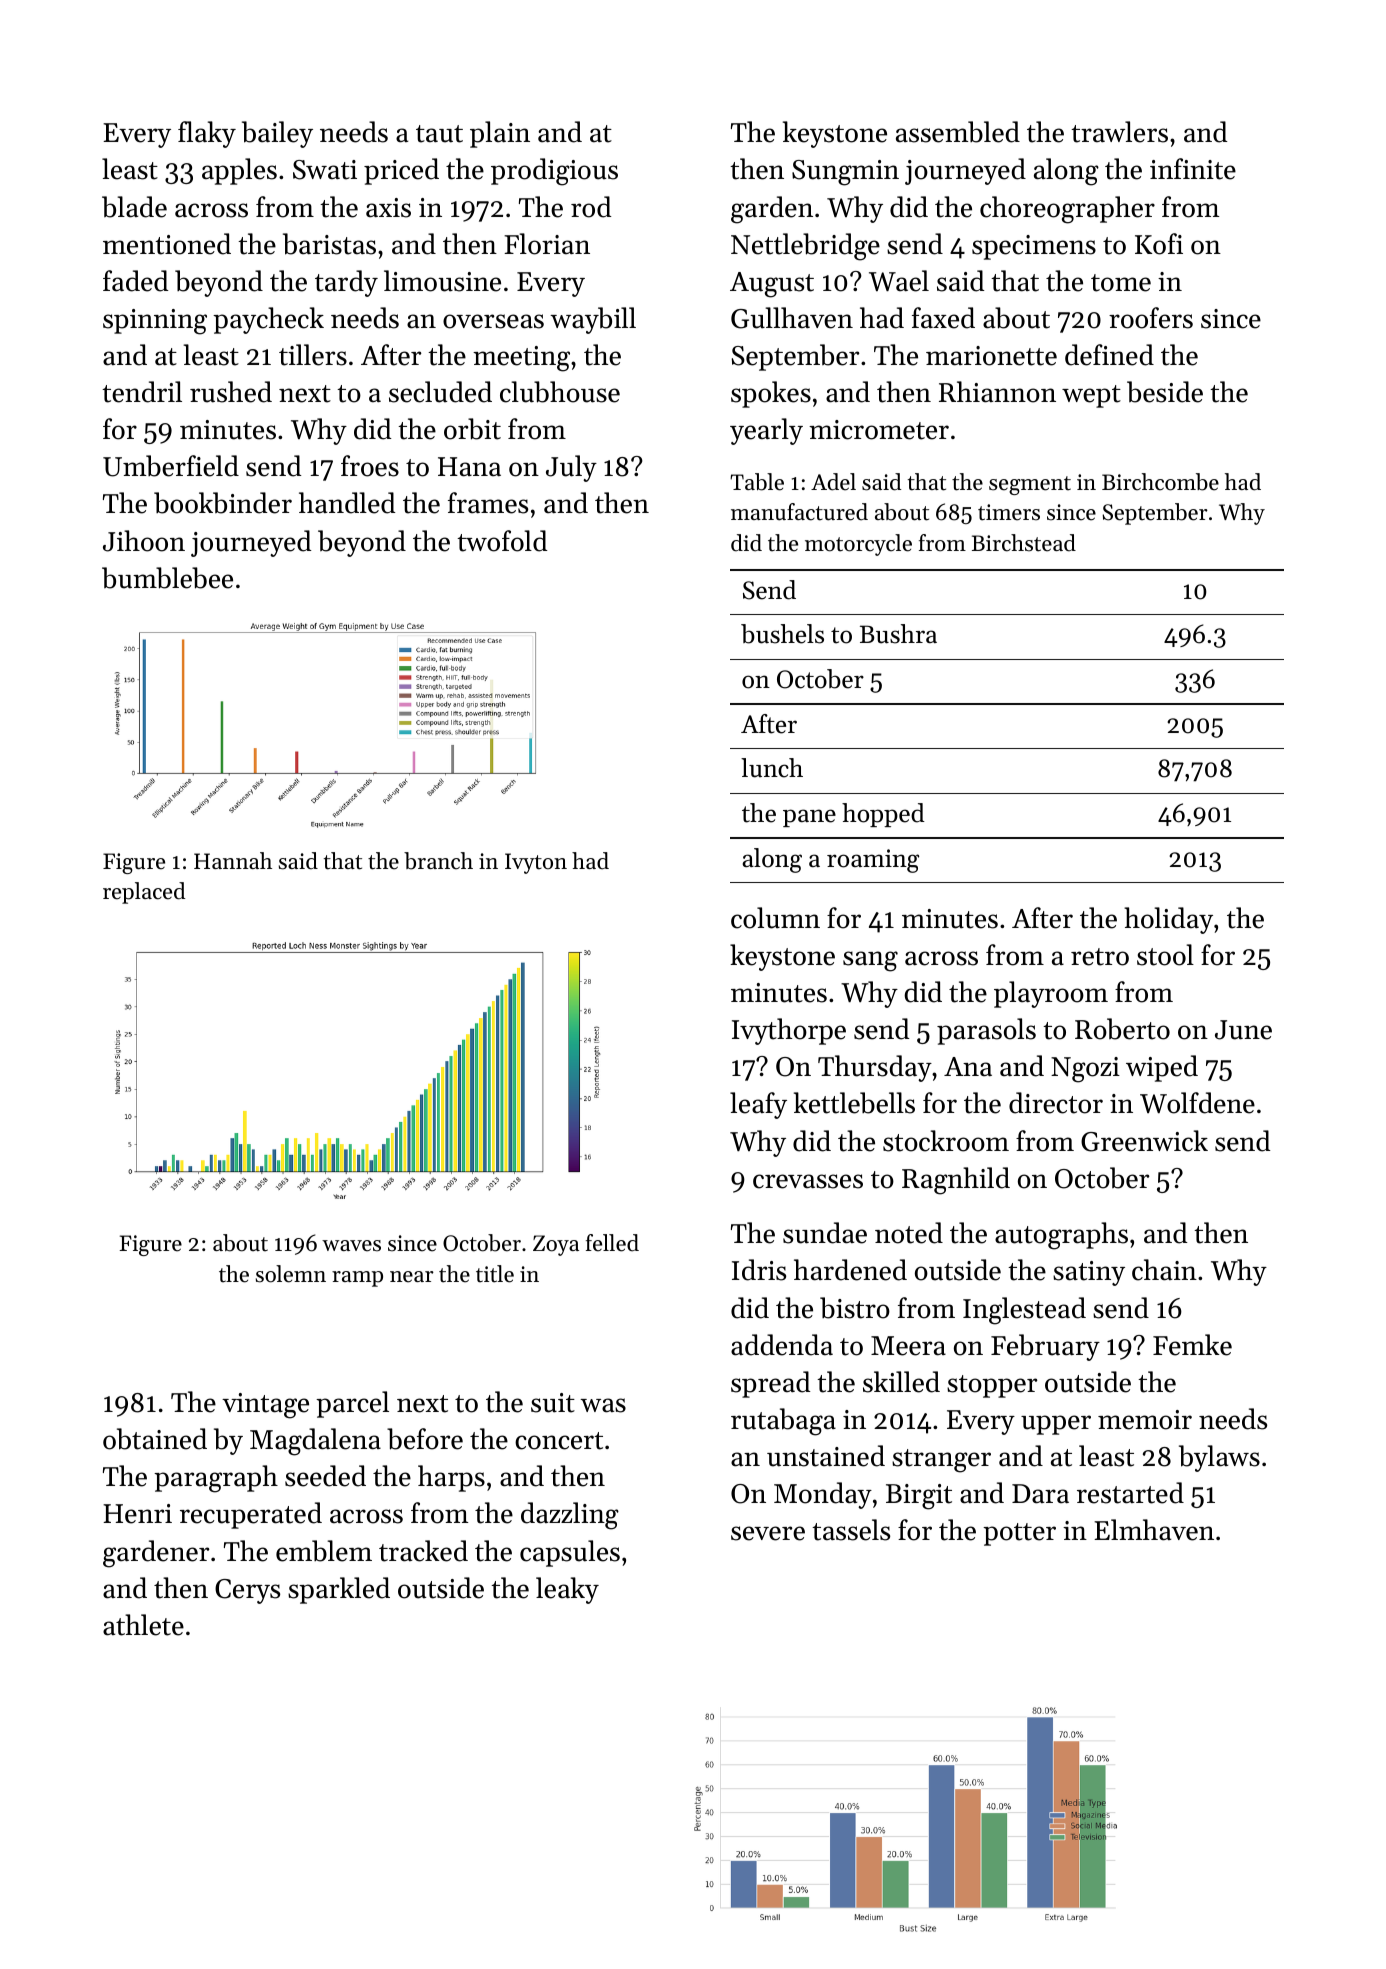 Image resolution: width=1386 pixels, height=1969 pixels. Describe the element at coordinates (500, 134) in the screenshot. I see `plain` at that location.
